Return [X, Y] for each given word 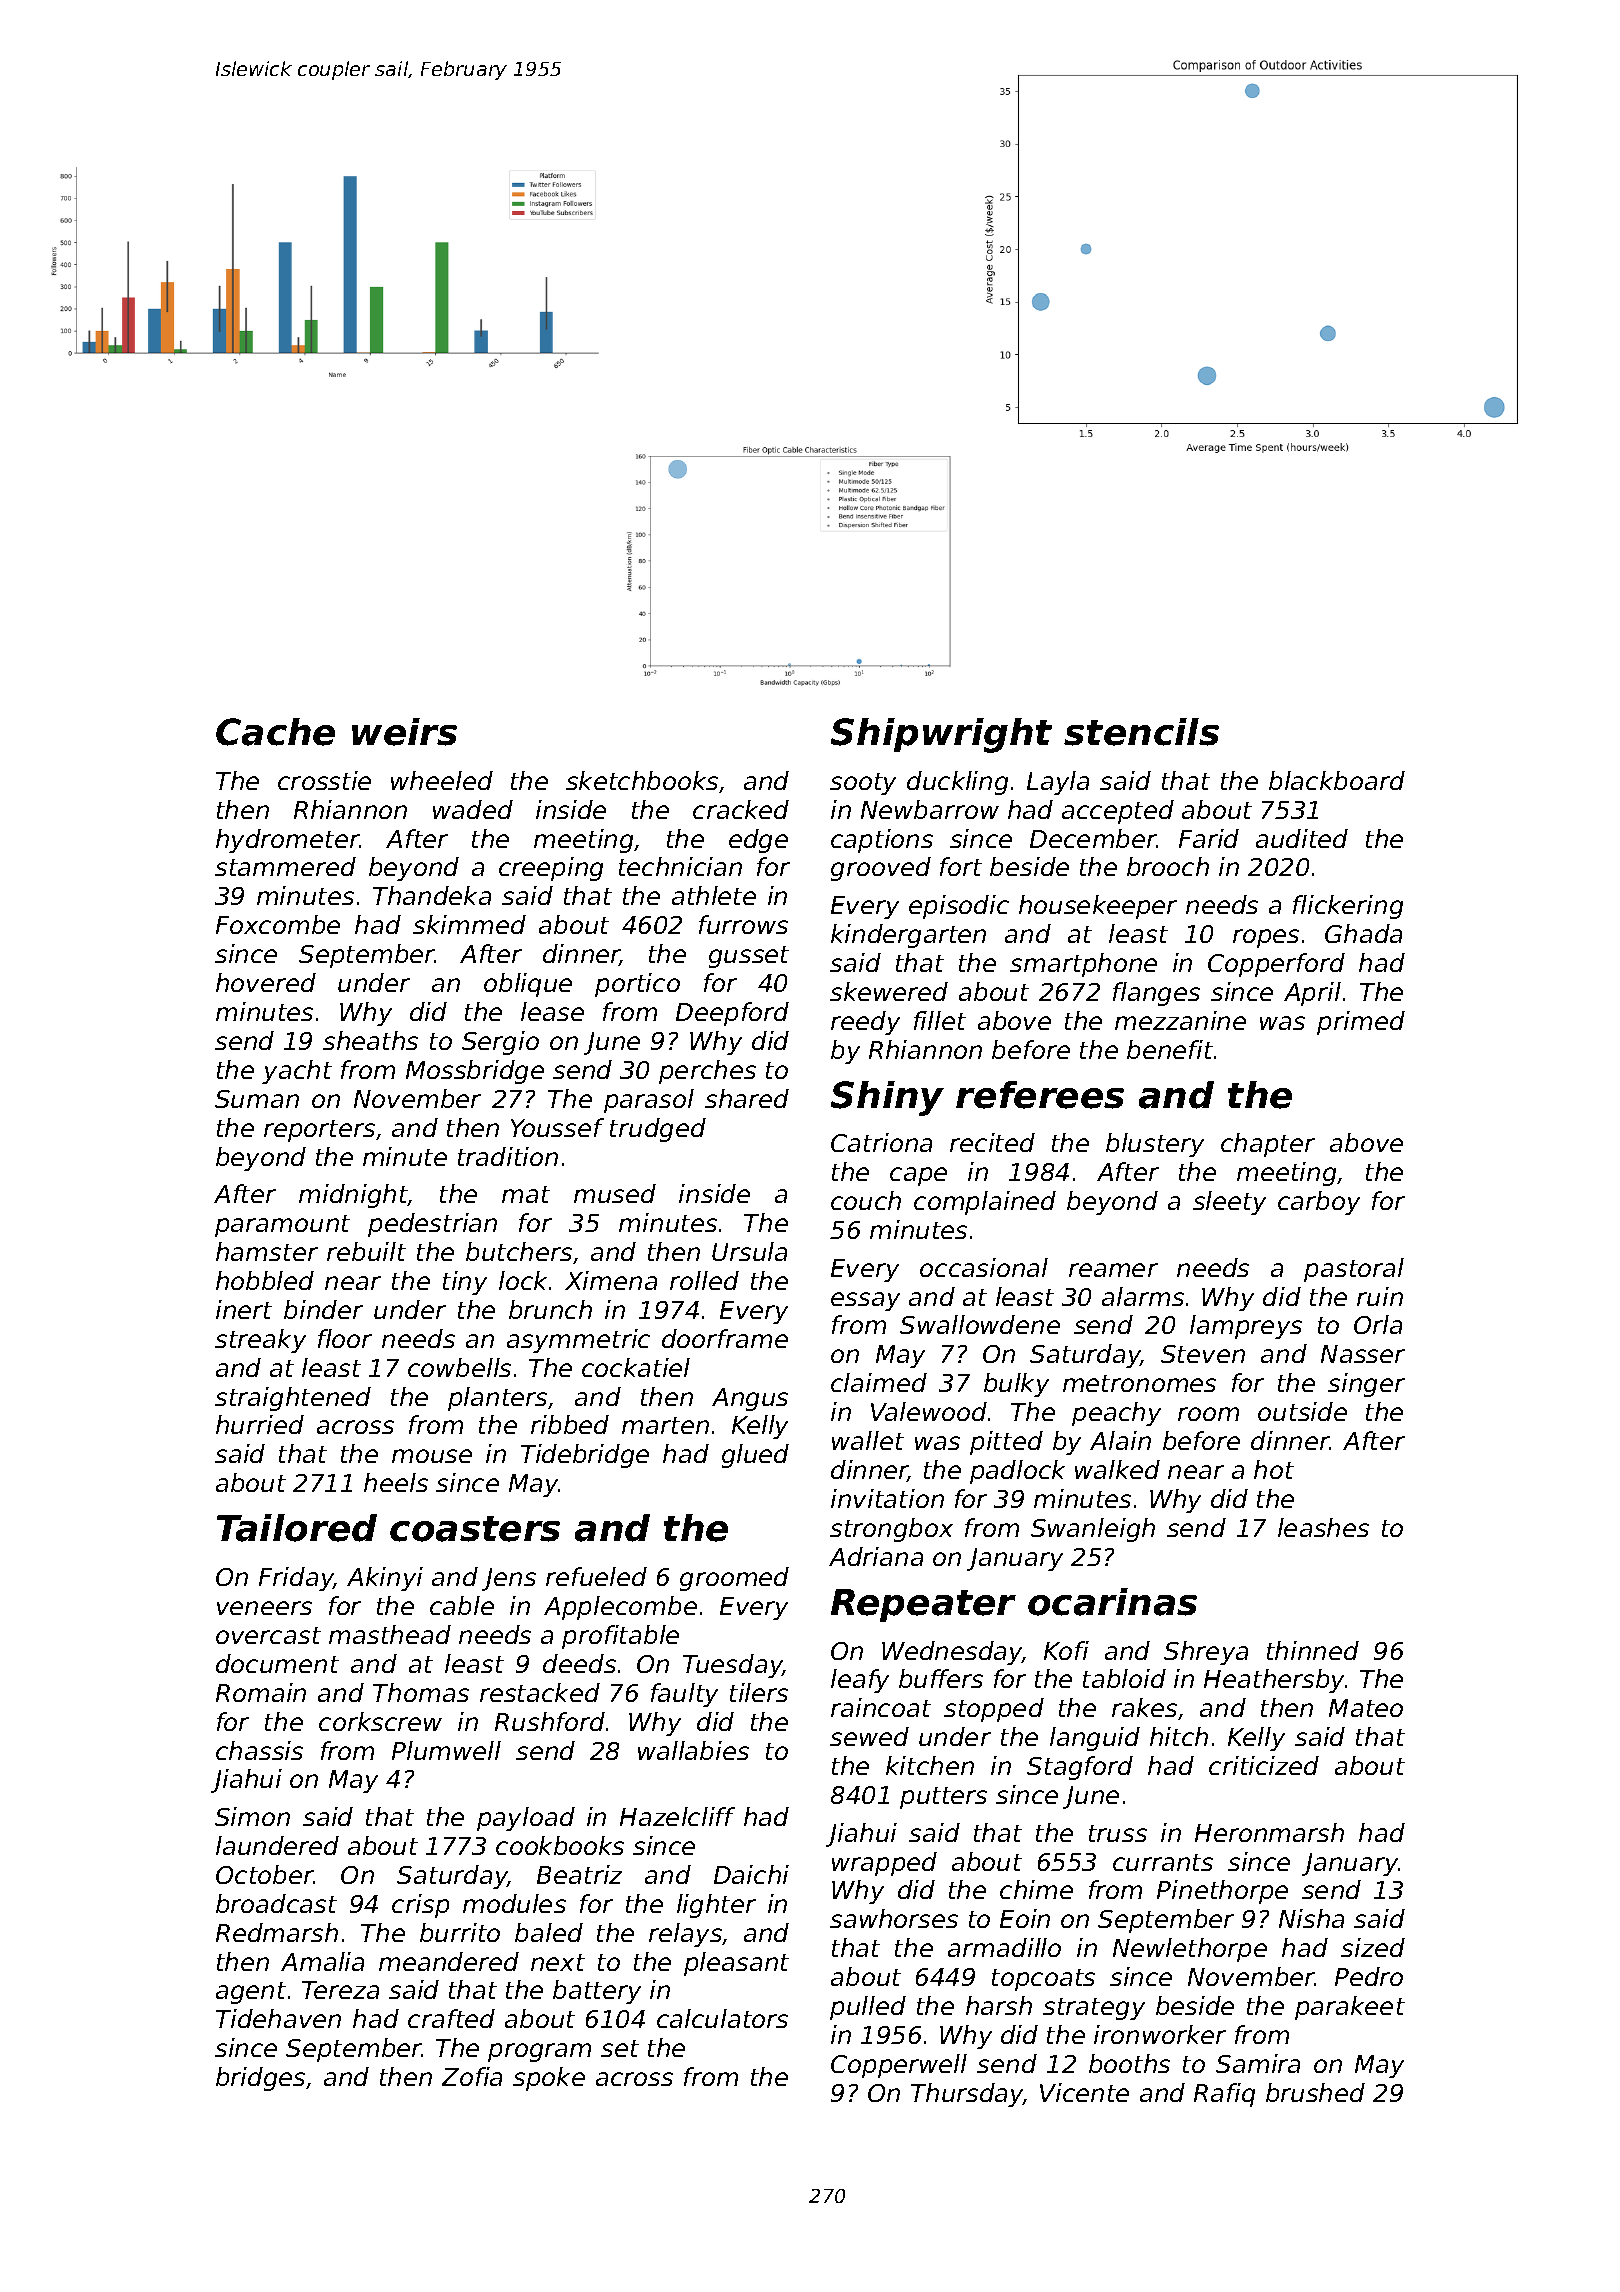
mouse [432, 1456]
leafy [860, 1681]
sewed [869, 1736]
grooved [881, 869]
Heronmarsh [1269, 1832]
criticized [1264, 1765]
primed [1361, 1023]
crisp [420, 1906]
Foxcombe [278, 924]
